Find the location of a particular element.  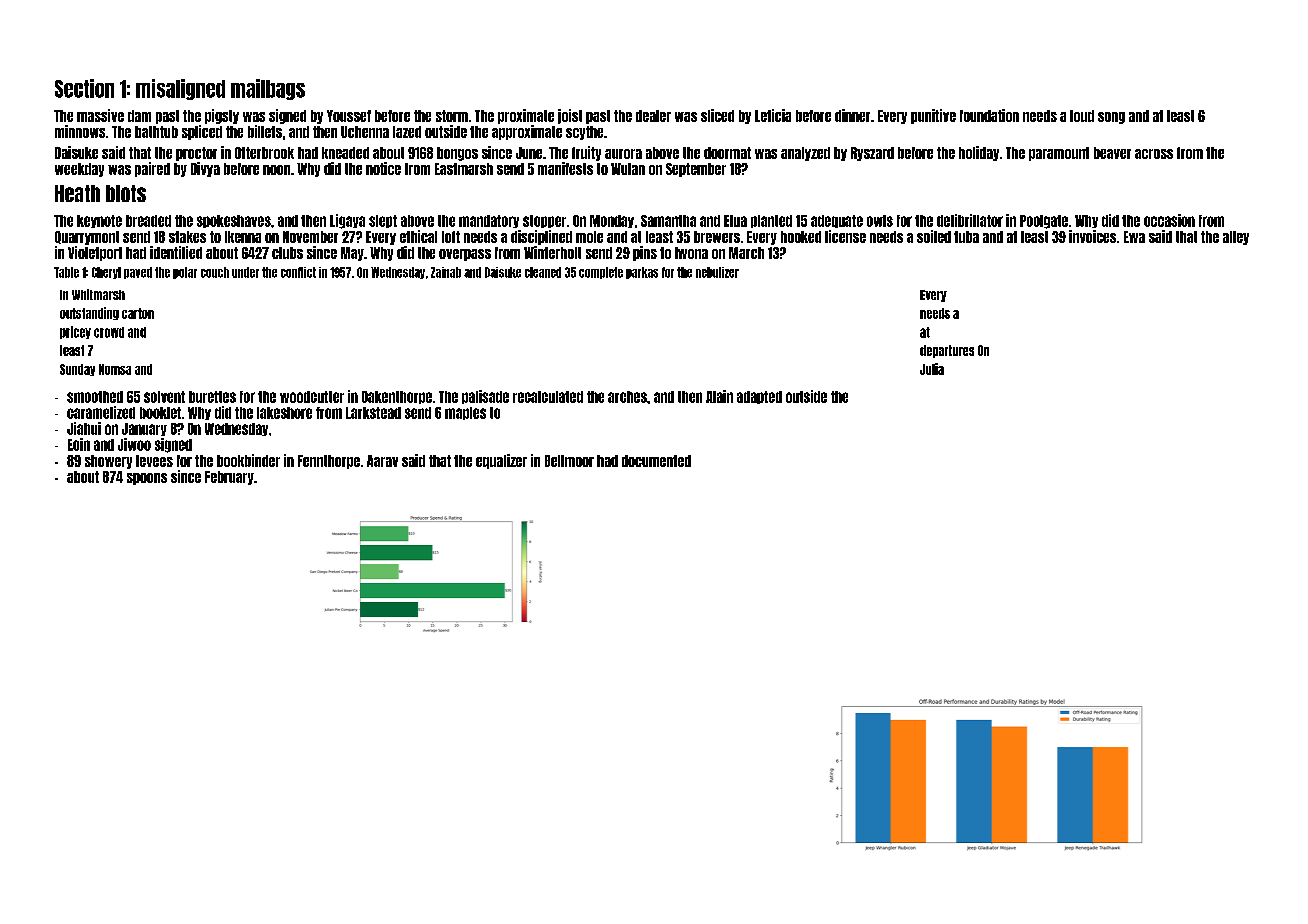

misaligned is located at coordinates (180, 89).
